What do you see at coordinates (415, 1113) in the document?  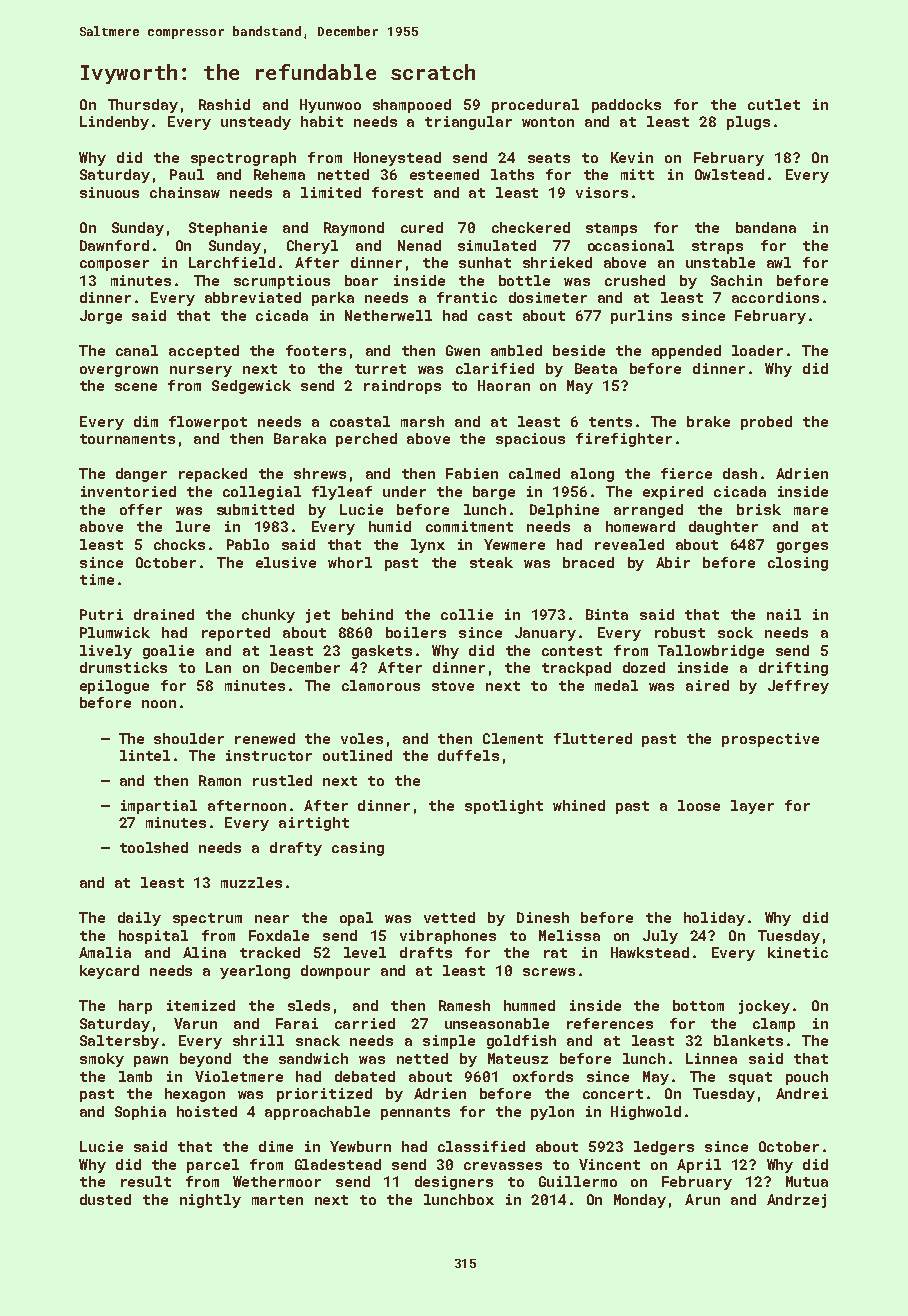 I see `pennants` at bounding box center [415, 1113].
